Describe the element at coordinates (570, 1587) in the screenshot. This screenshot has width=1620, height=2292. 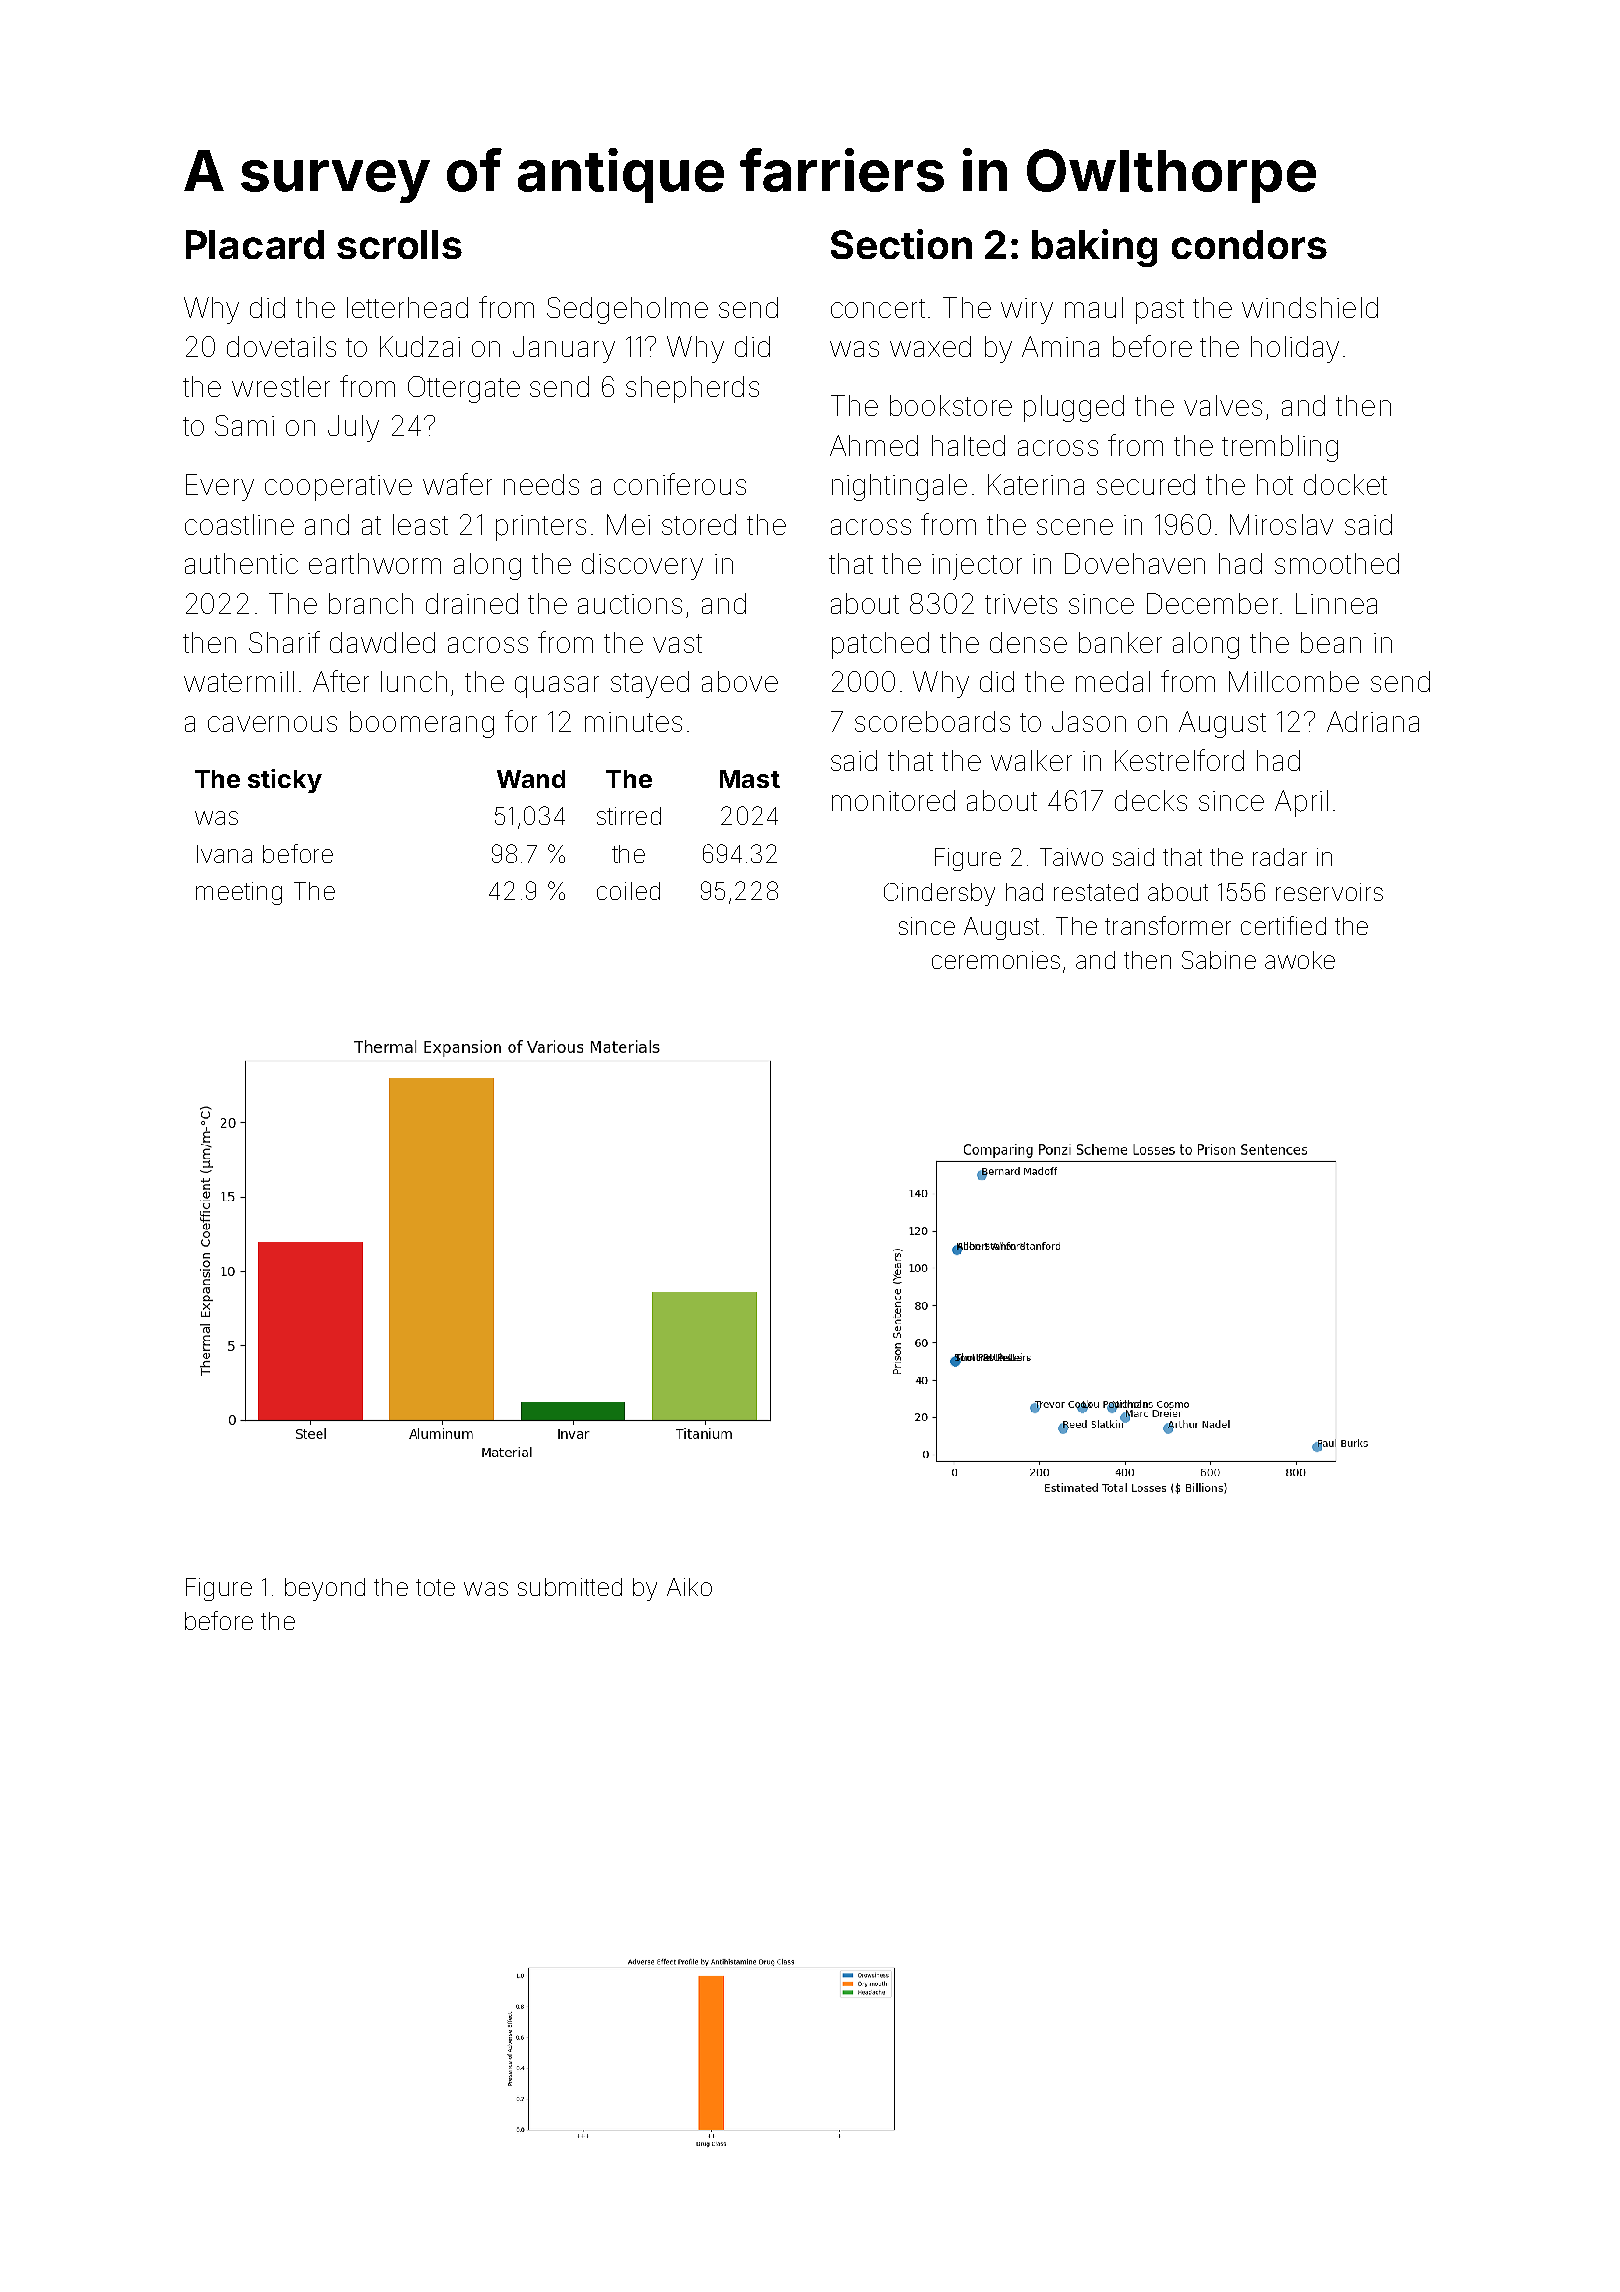
I see `submitted` at that location.
